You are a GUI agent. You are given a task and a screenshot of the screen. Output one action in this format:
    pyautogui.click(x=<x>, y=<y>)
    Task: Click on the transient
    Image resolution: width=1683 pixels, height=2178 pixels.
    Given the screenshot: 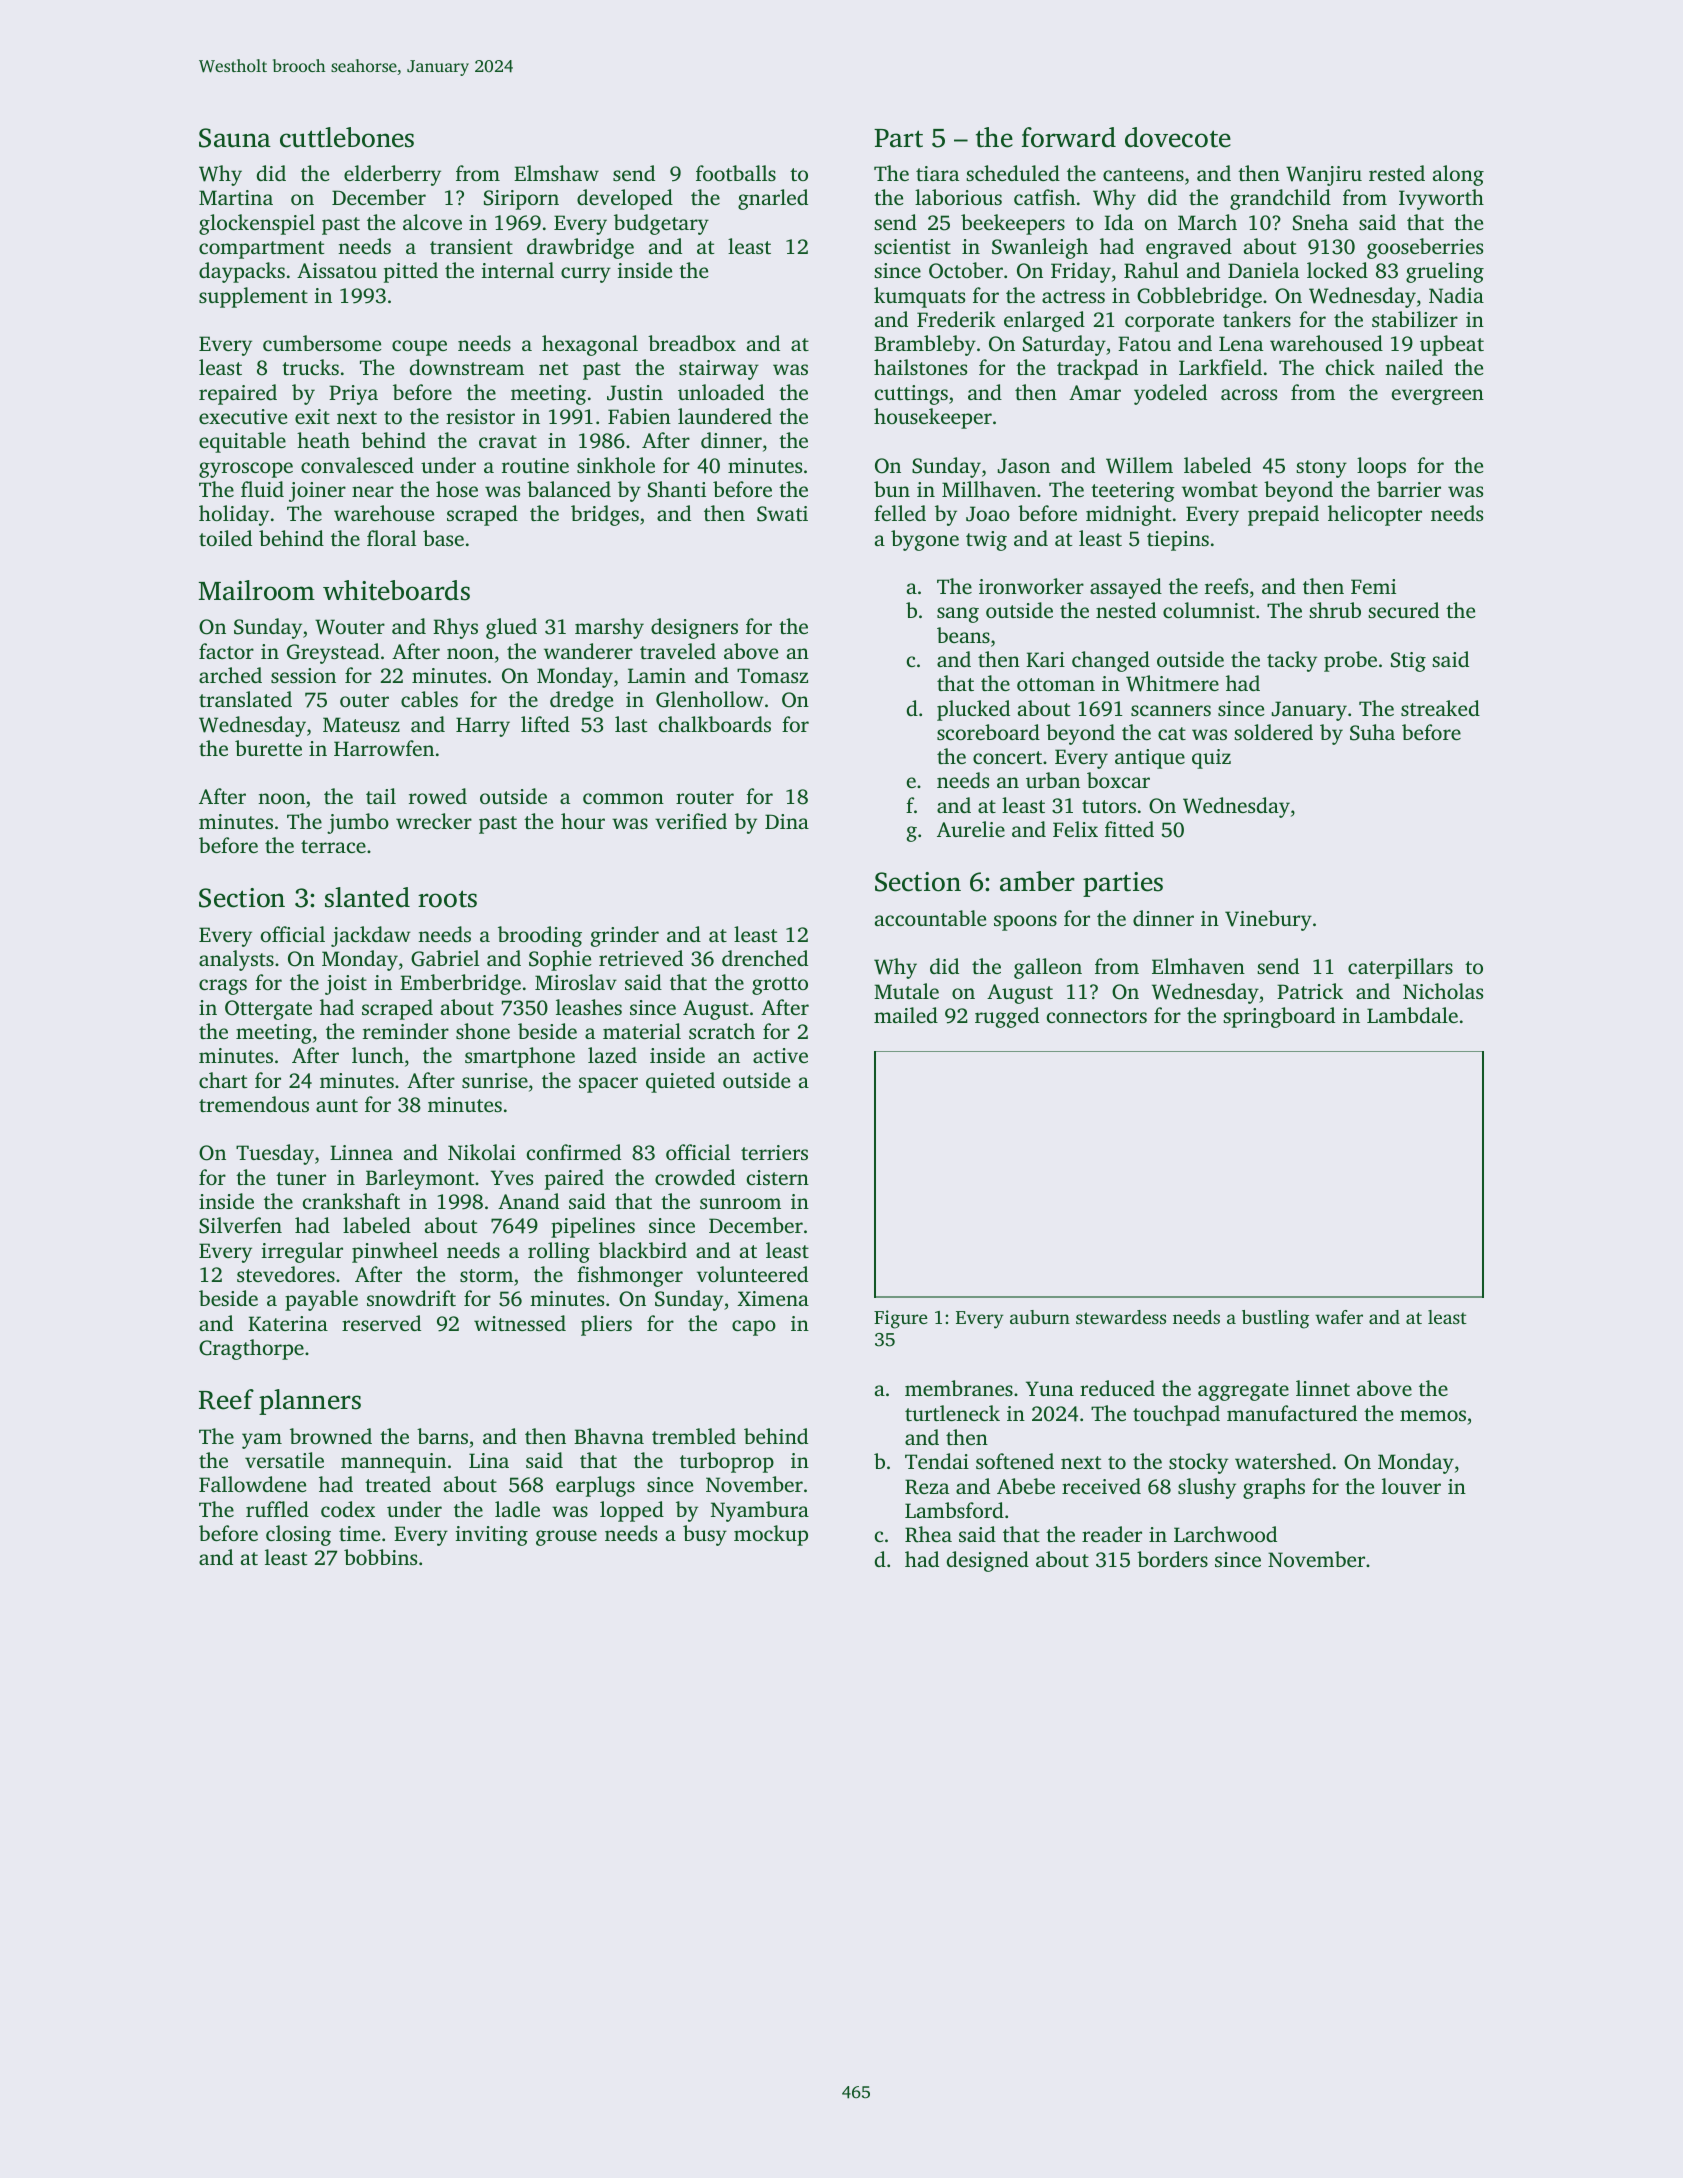 What is the action you would take?
    pyautogui.click(x=471, y=246)
